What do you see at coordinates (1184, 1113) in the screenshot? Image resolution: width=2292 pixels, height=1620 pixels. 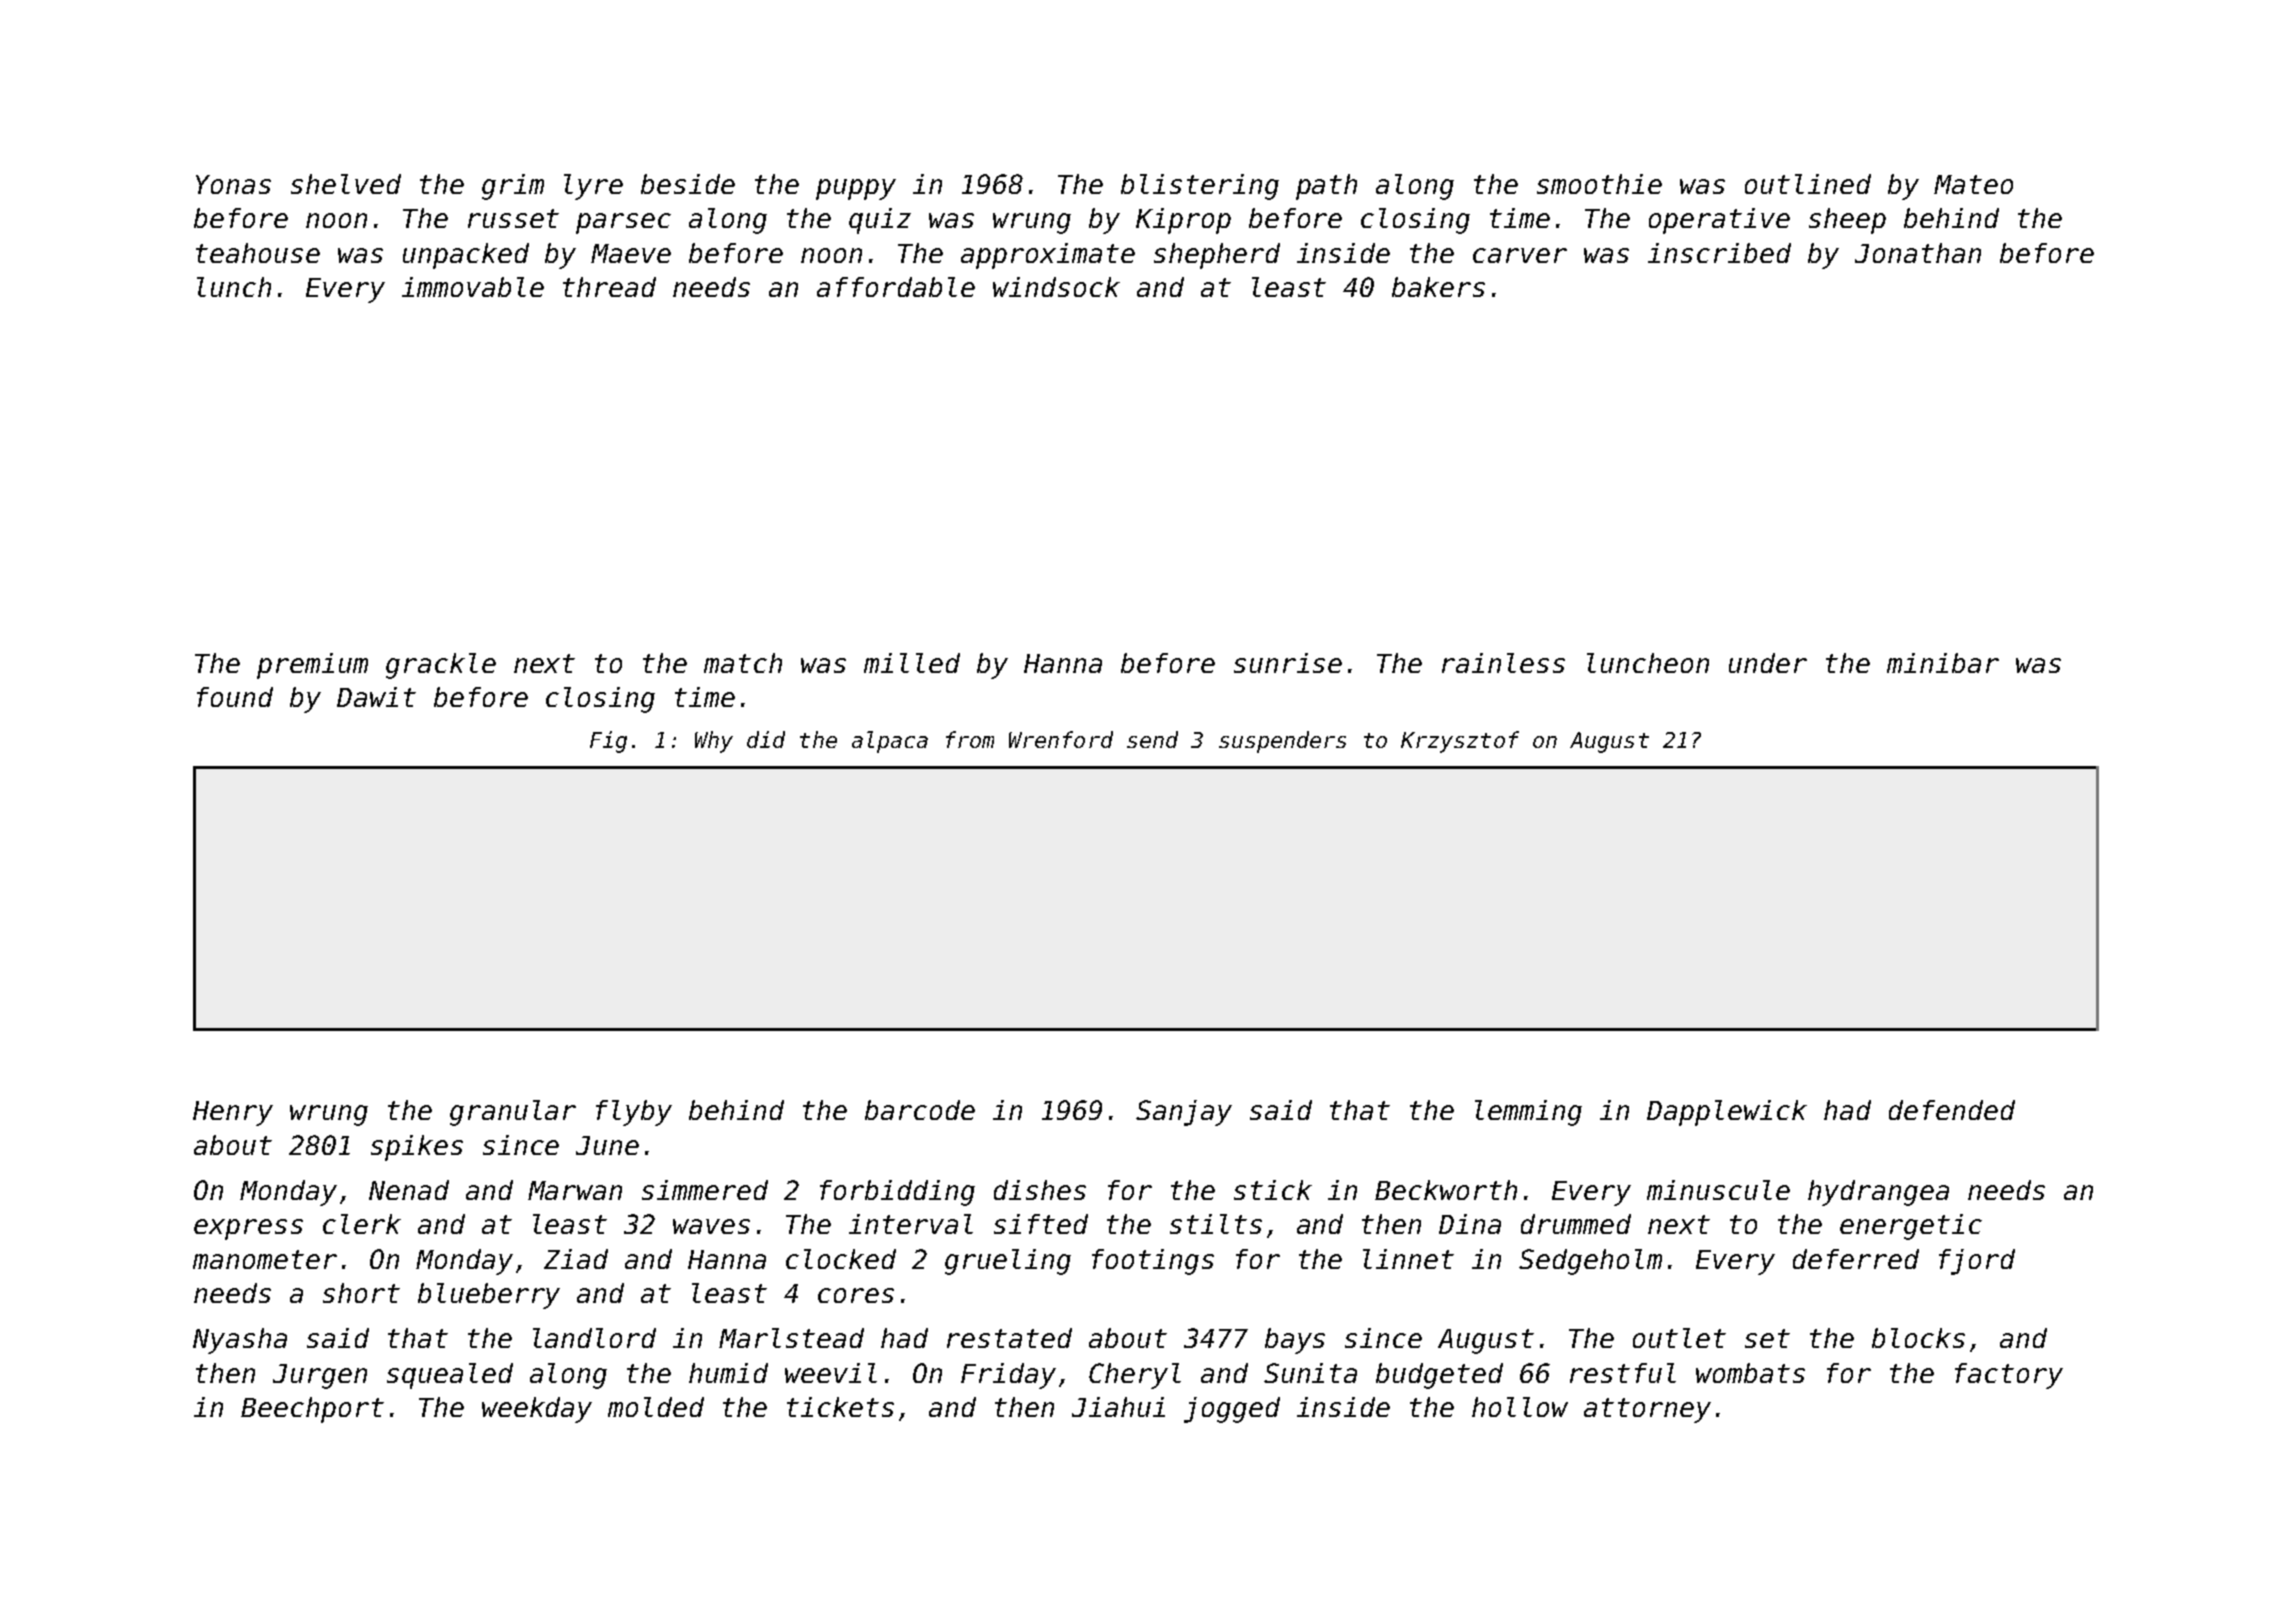 I see `Sanjay` at bounding box center [1184, 1113].
